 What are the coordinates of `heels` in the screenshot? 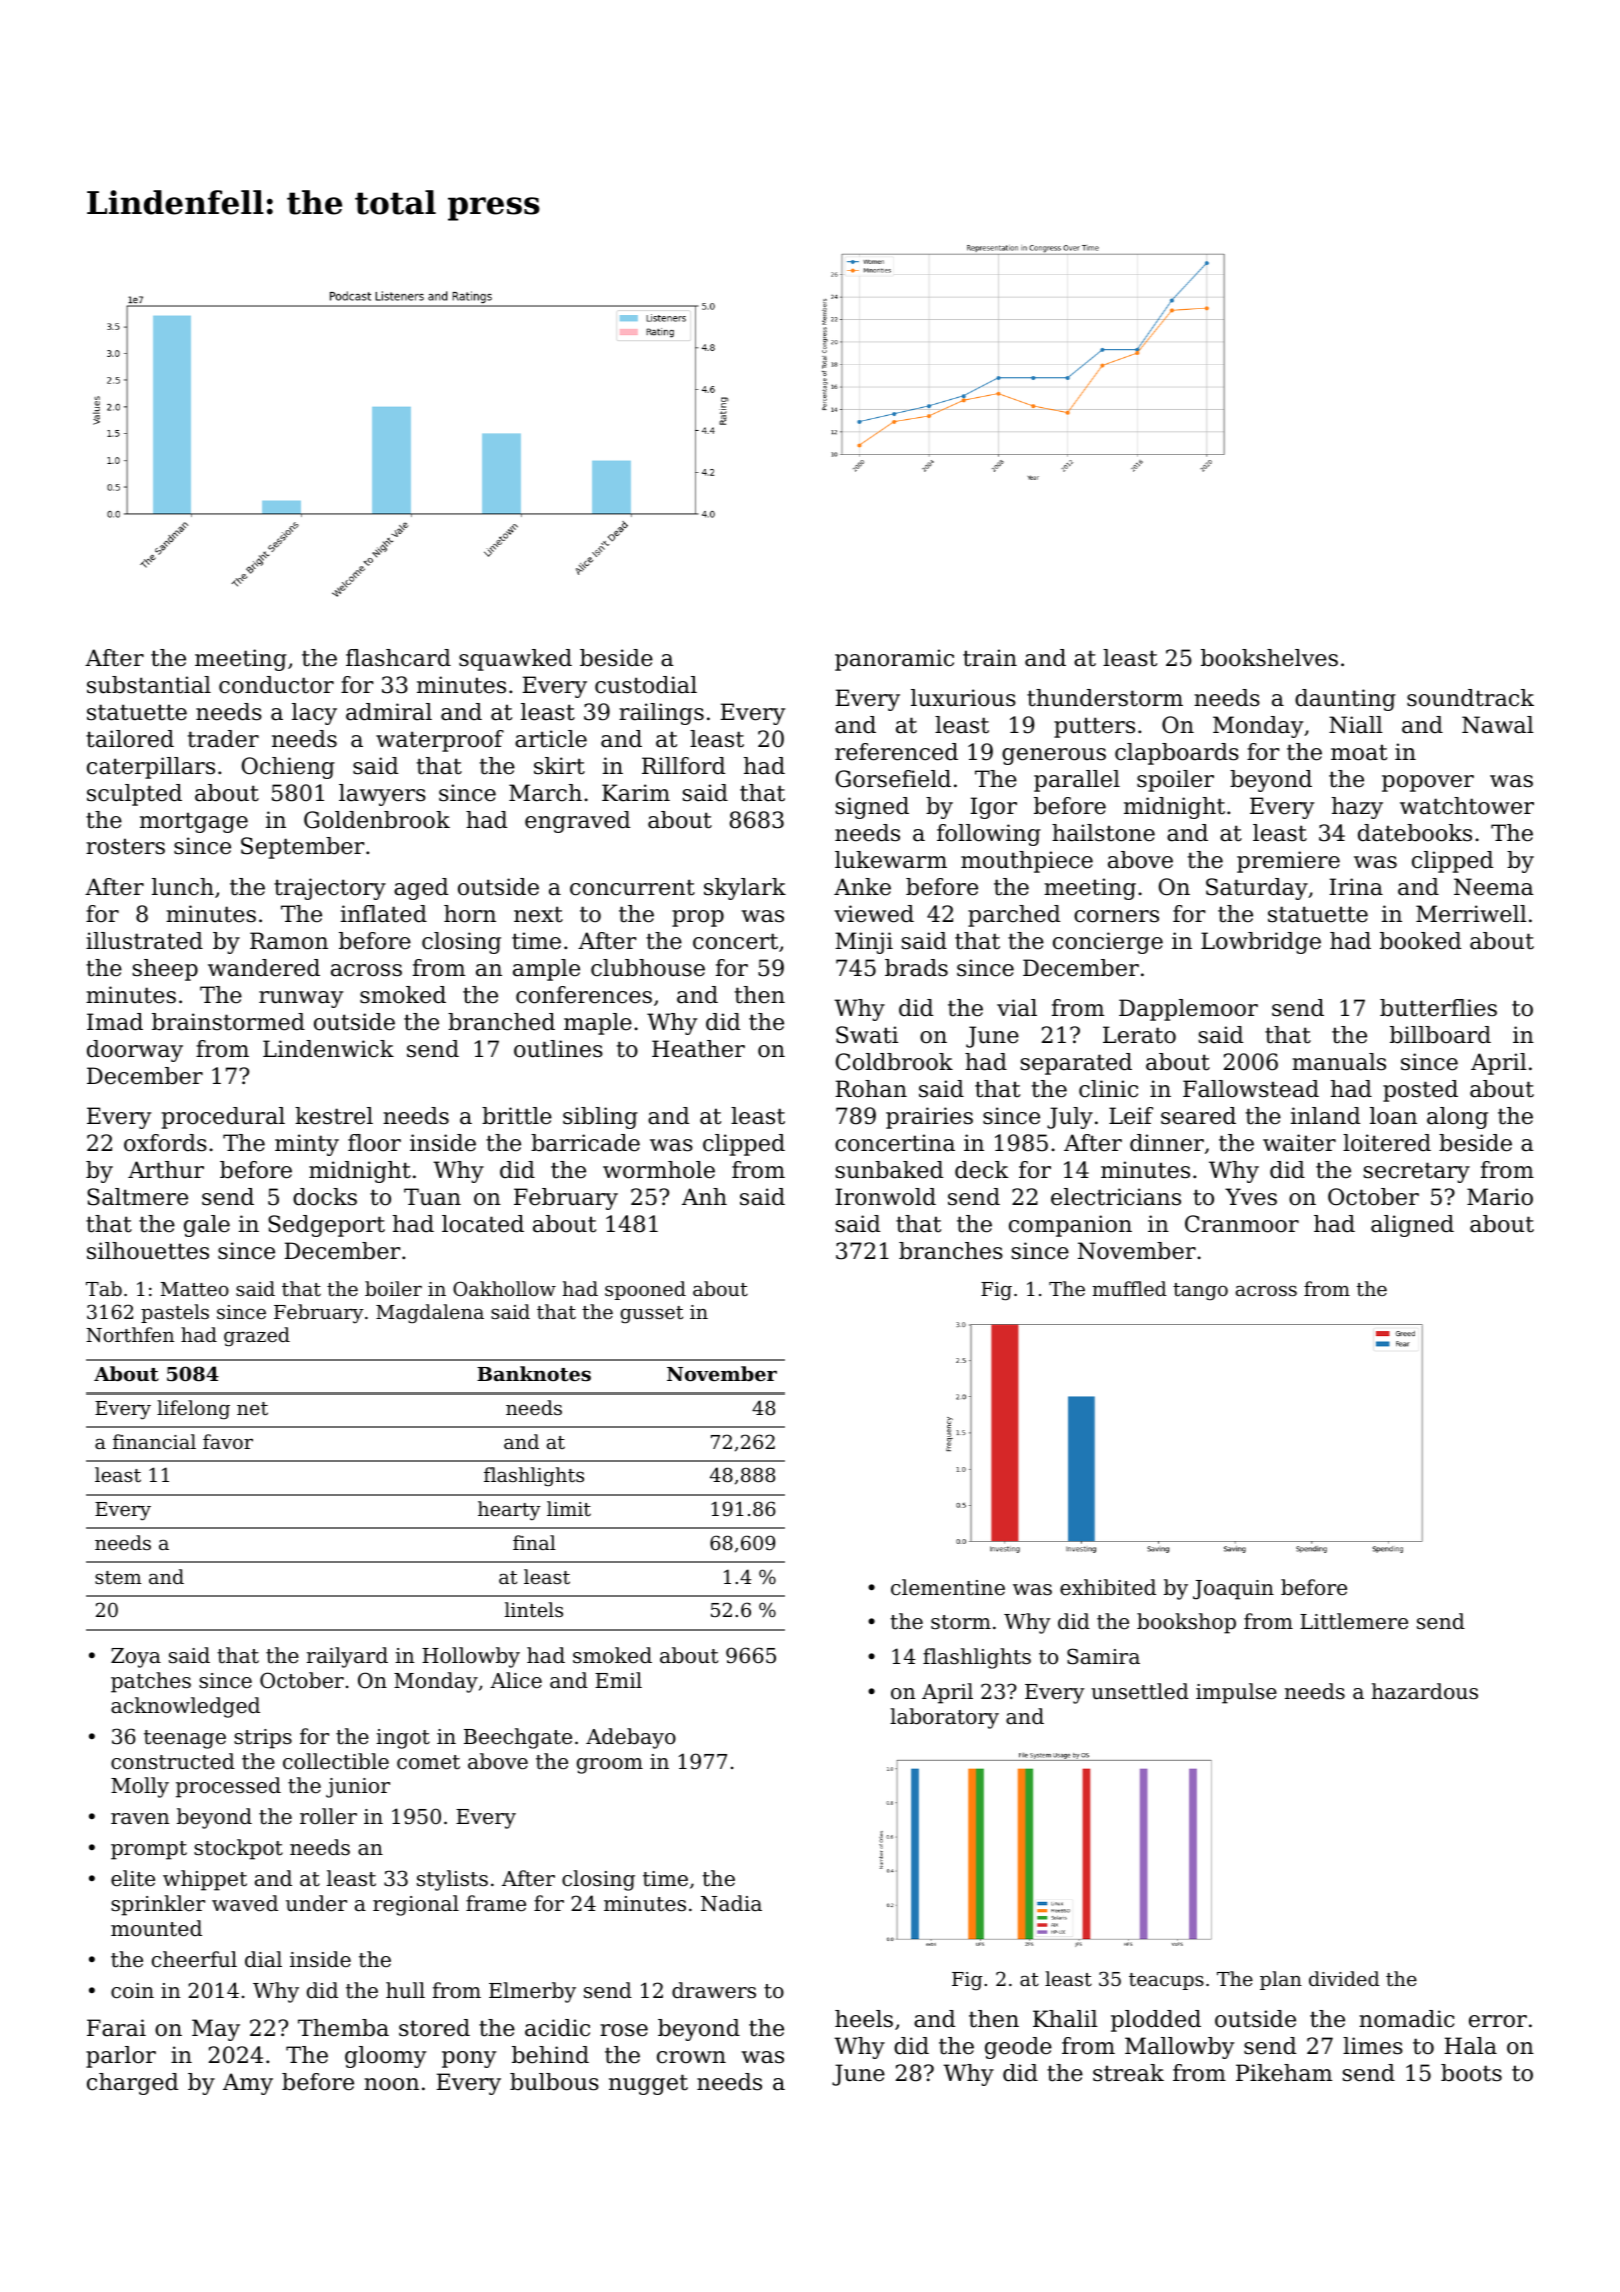 It's located at (864, 2019).
